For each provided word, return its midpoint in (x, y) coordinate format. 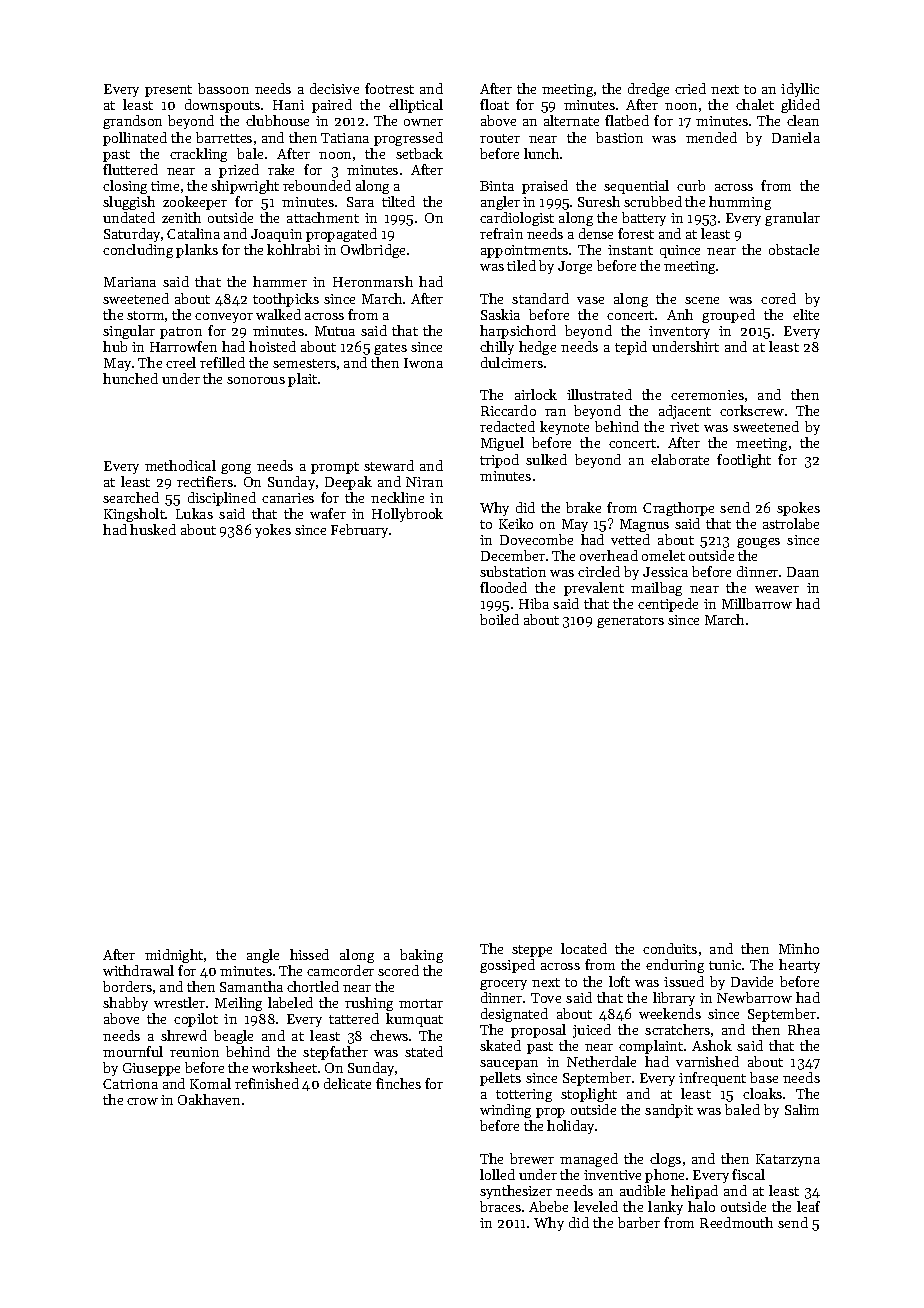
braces (500, 1206)
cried (690, 88)
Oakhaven (209, 1099)
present (168, 91)
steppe (532, 951)
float (494, 104)
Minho (799, 948)
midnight (174, 956)
